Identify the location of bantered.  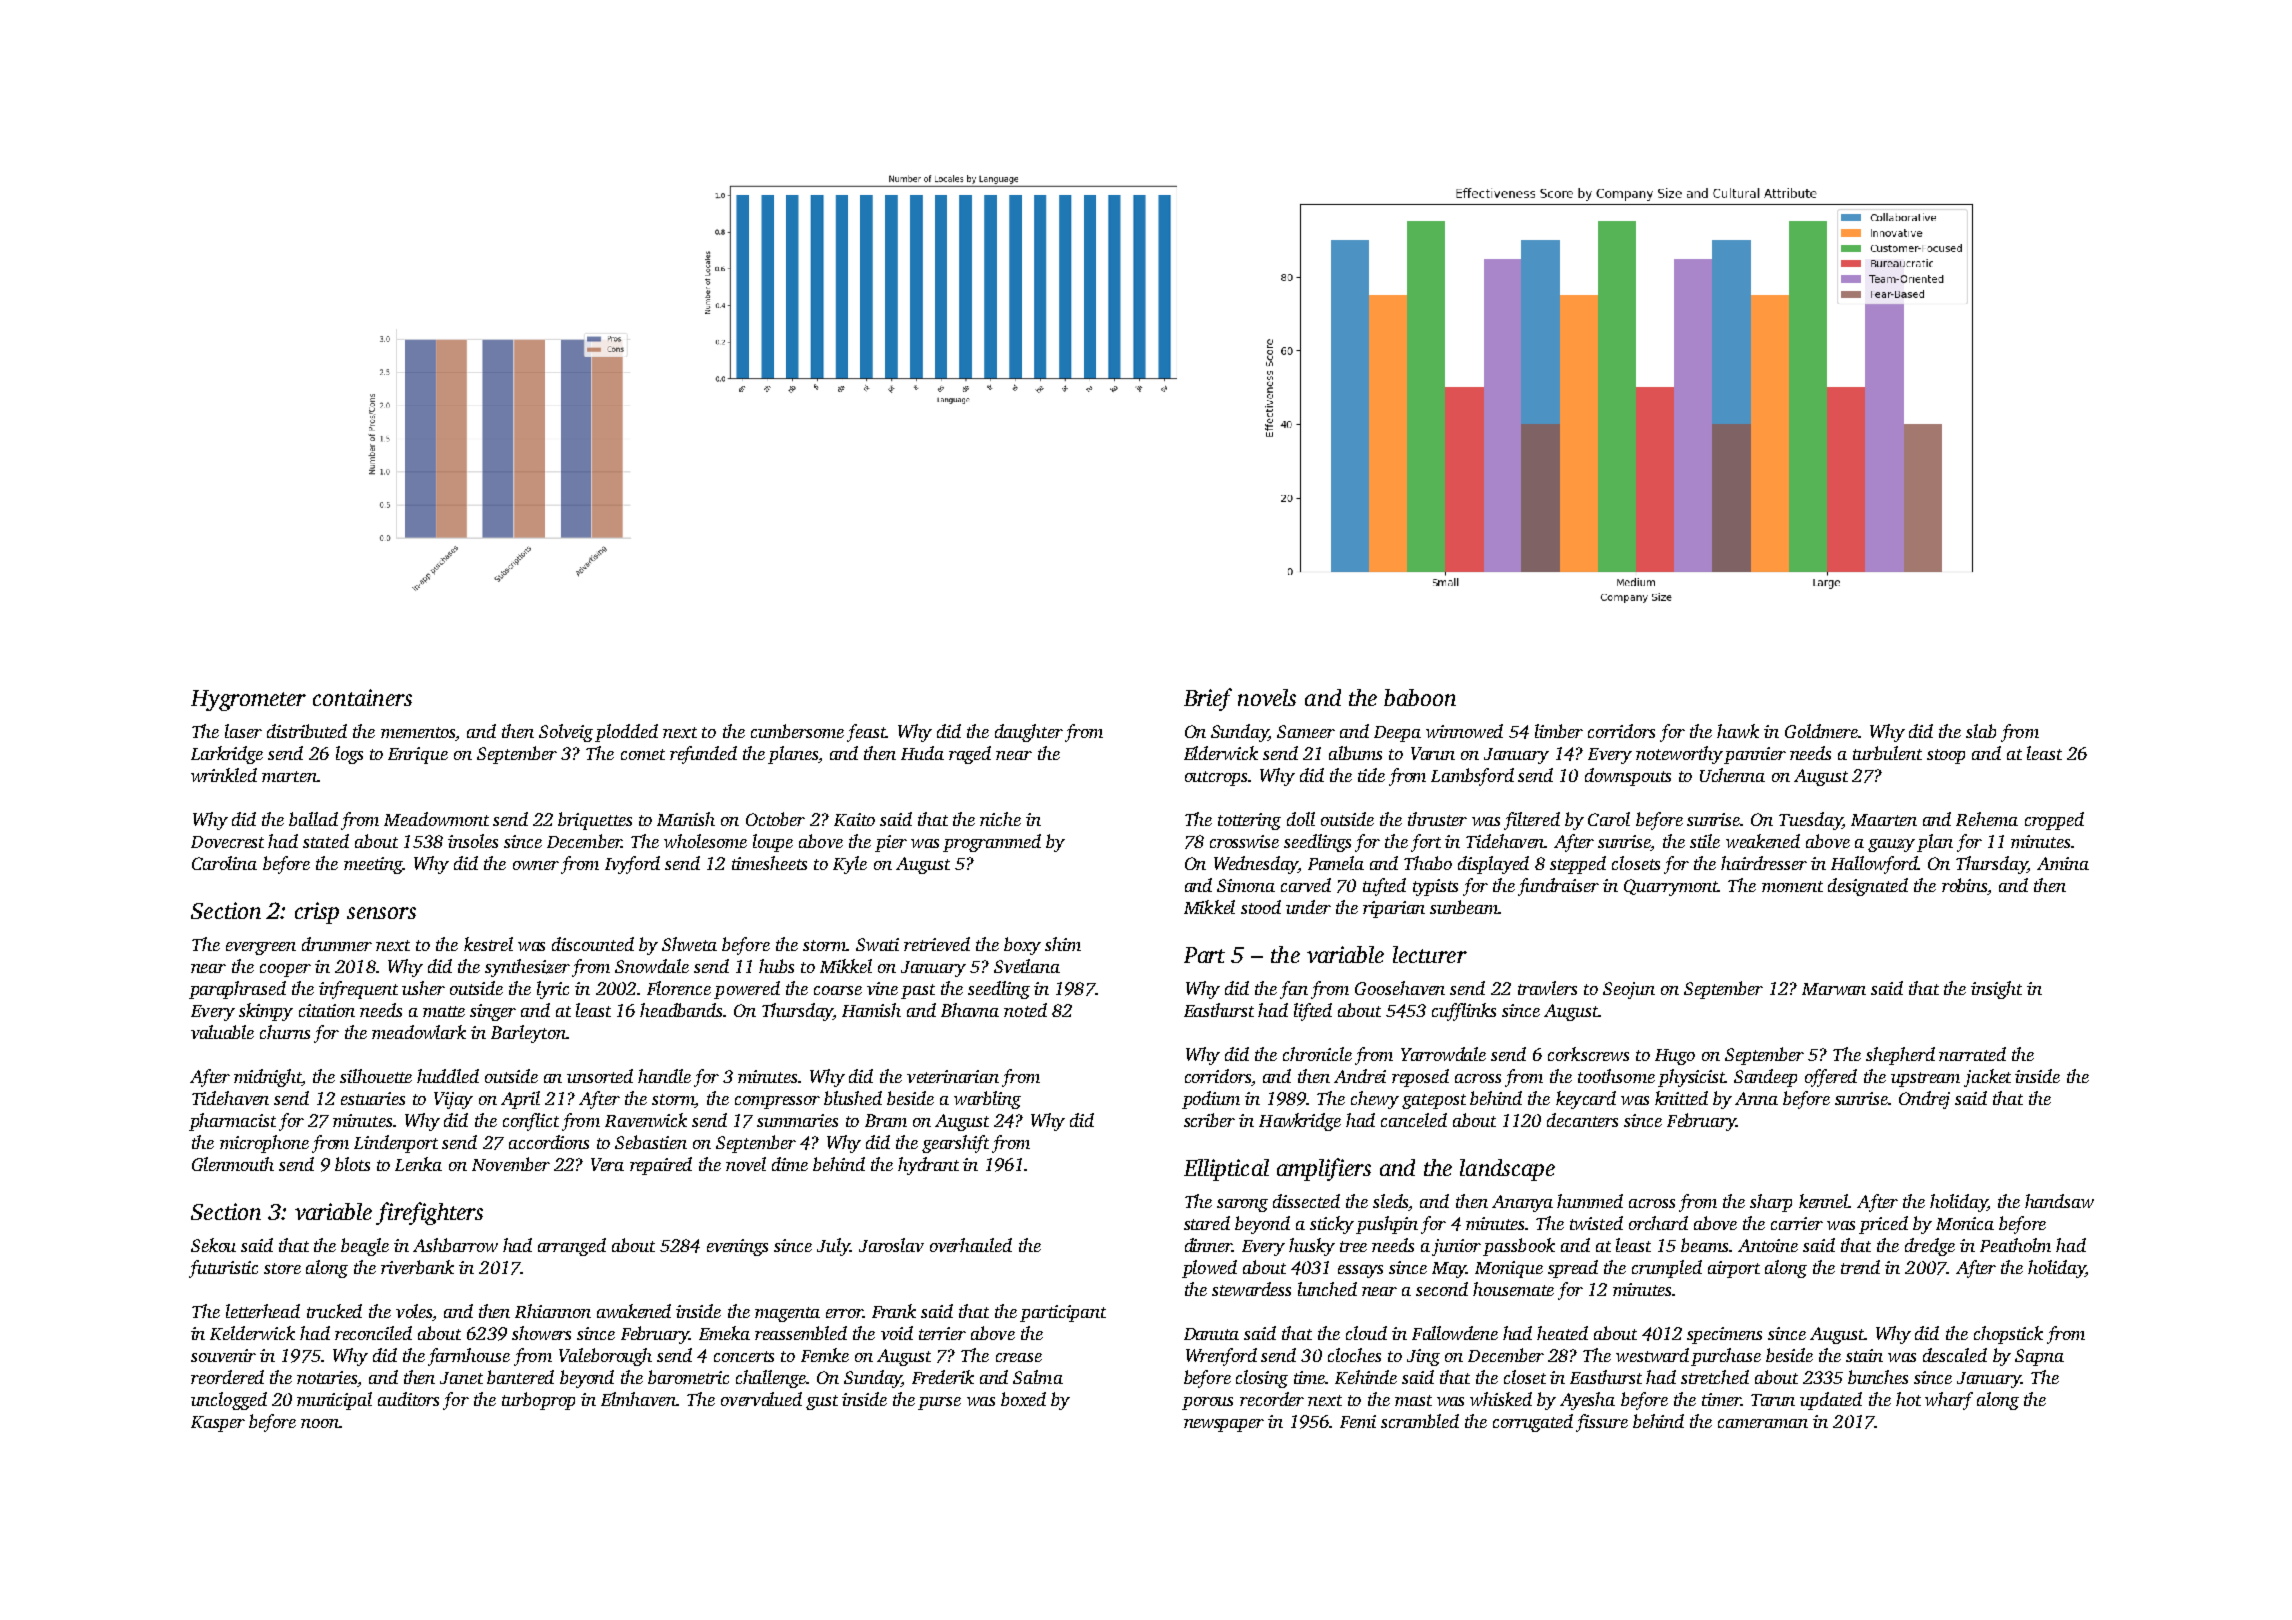
(520, 1377).
